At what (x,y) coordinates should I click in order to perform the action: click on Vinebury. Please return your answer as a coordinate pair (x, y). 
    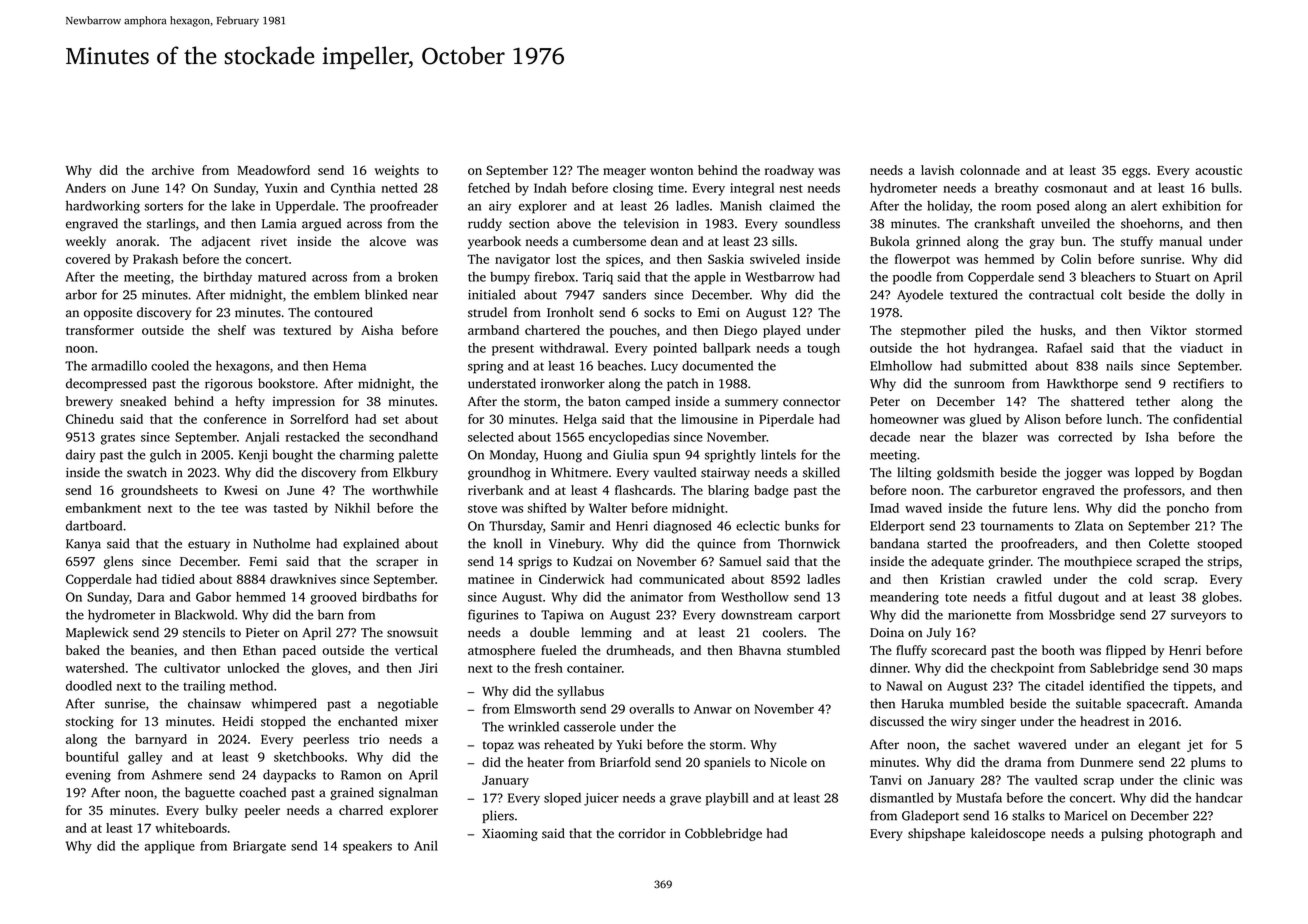
    Looking at the image, I should click on (575, 544).
